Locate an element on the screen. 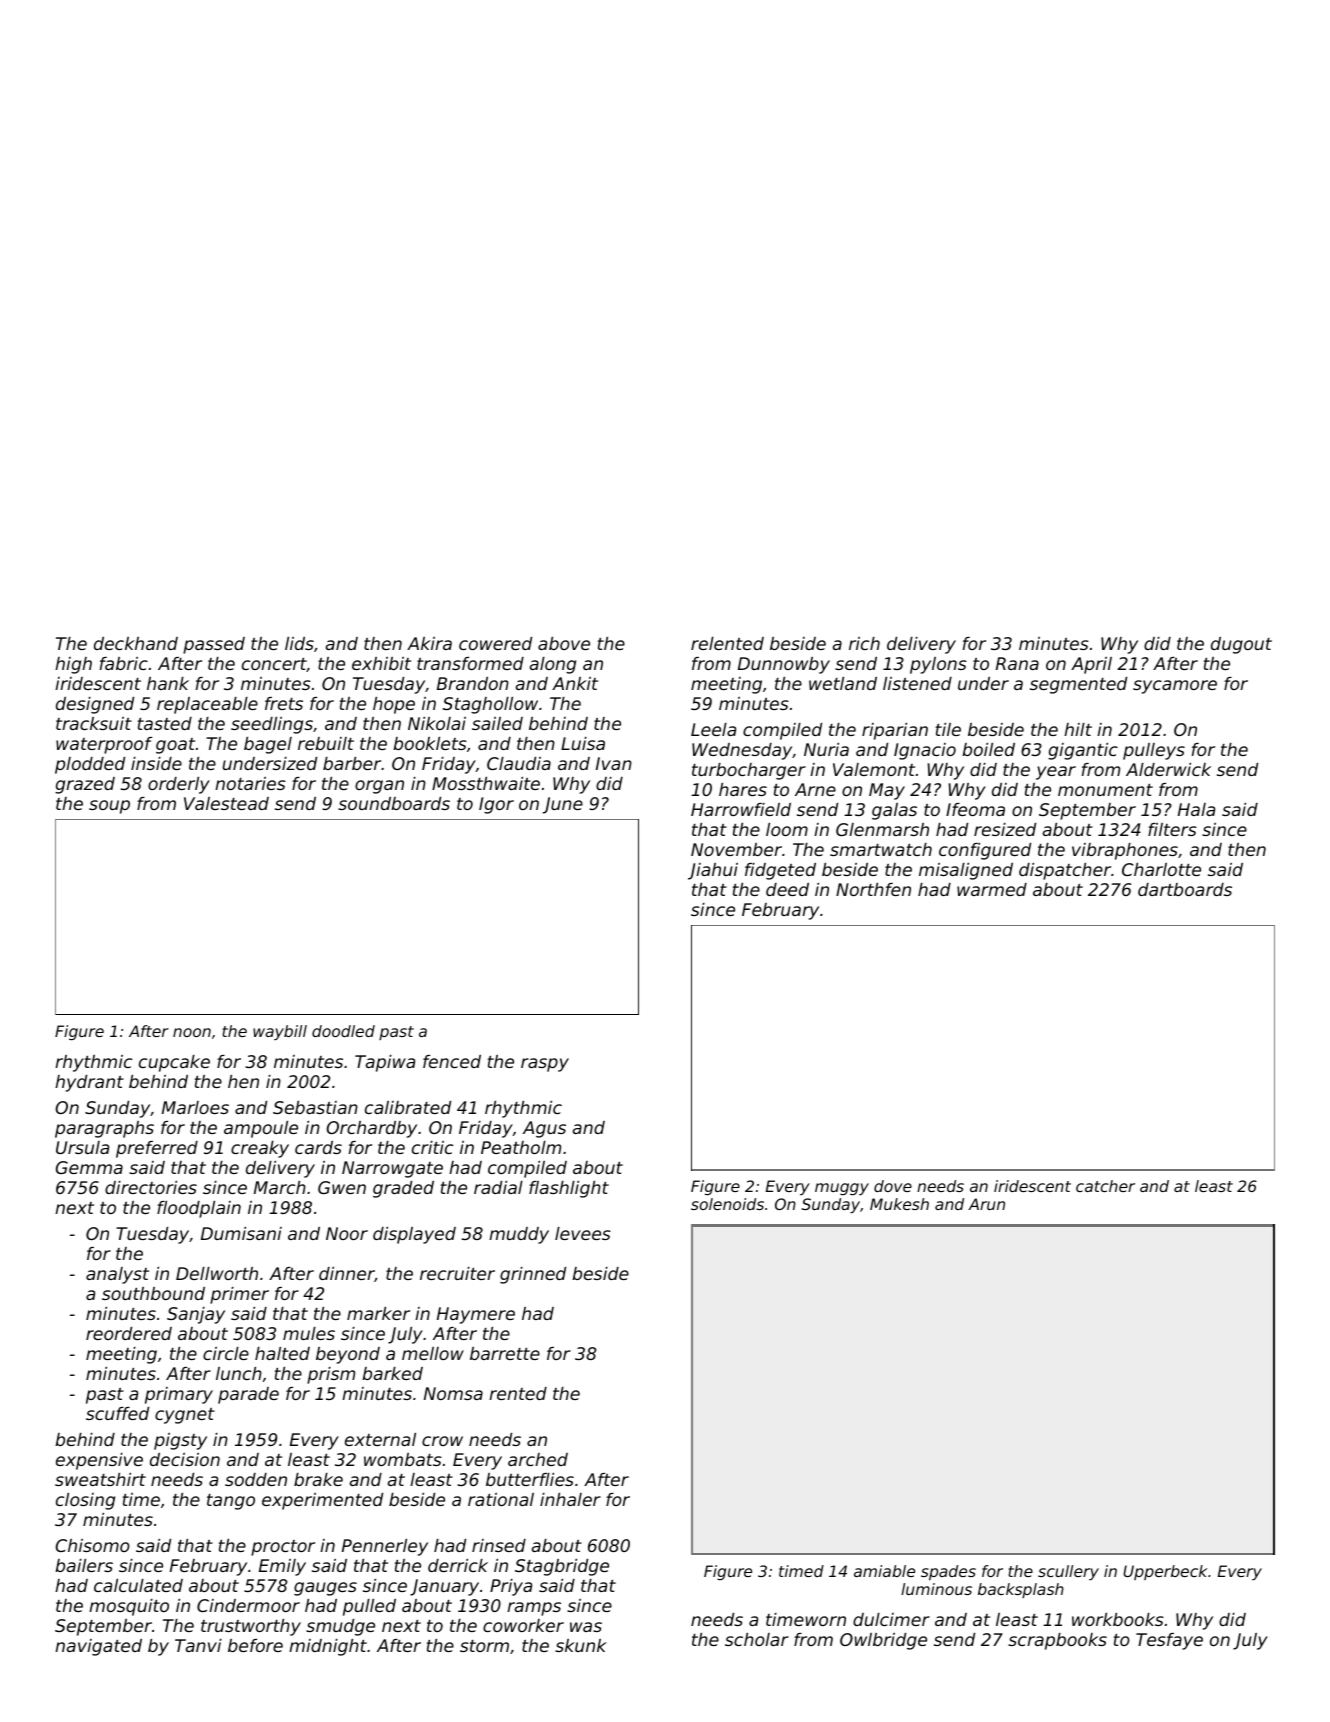 This screenshot has height=1722, width=1330. dugout is located at coordinates (1241, 645).
